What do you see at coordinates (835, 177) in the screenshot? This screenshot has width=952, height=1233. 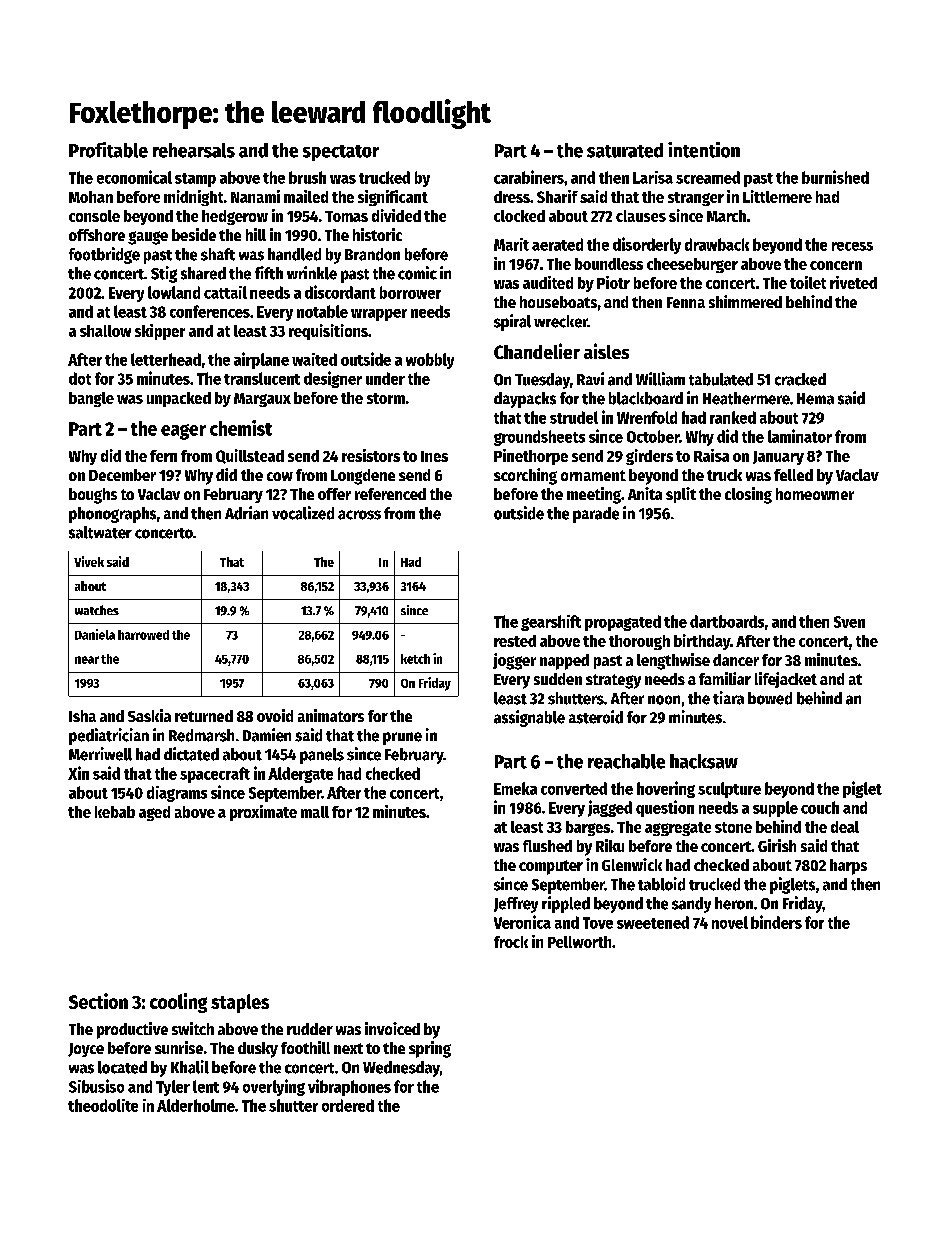 I see `burnished` at bounding box center [835, 177].
